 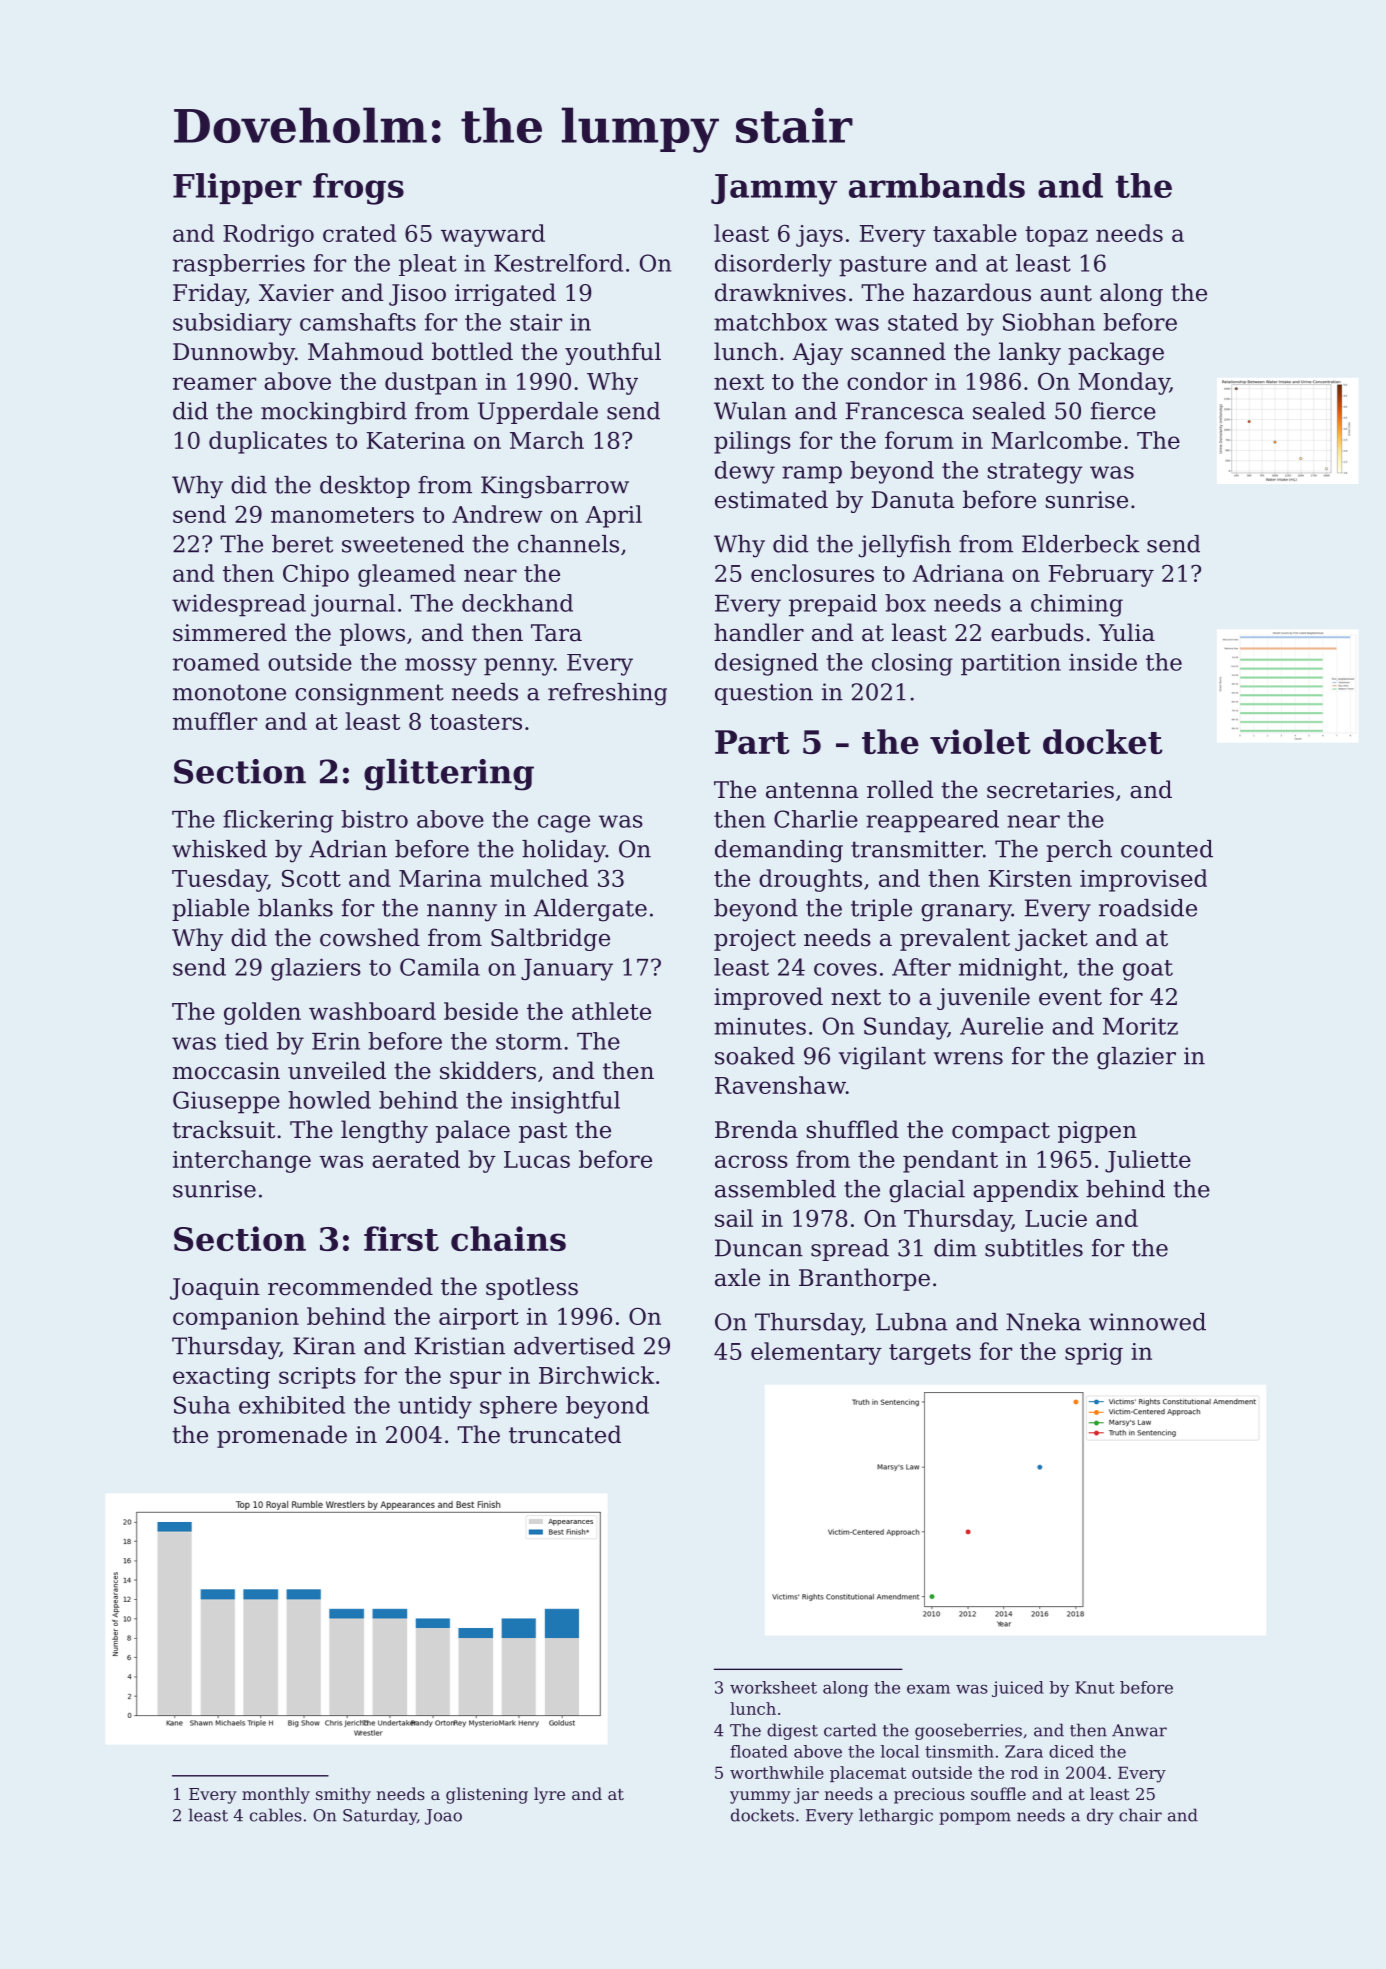 What do you see at coordinates (549, 1795) in the document?
I see `lyre` at bounding box center [549, 1795].
